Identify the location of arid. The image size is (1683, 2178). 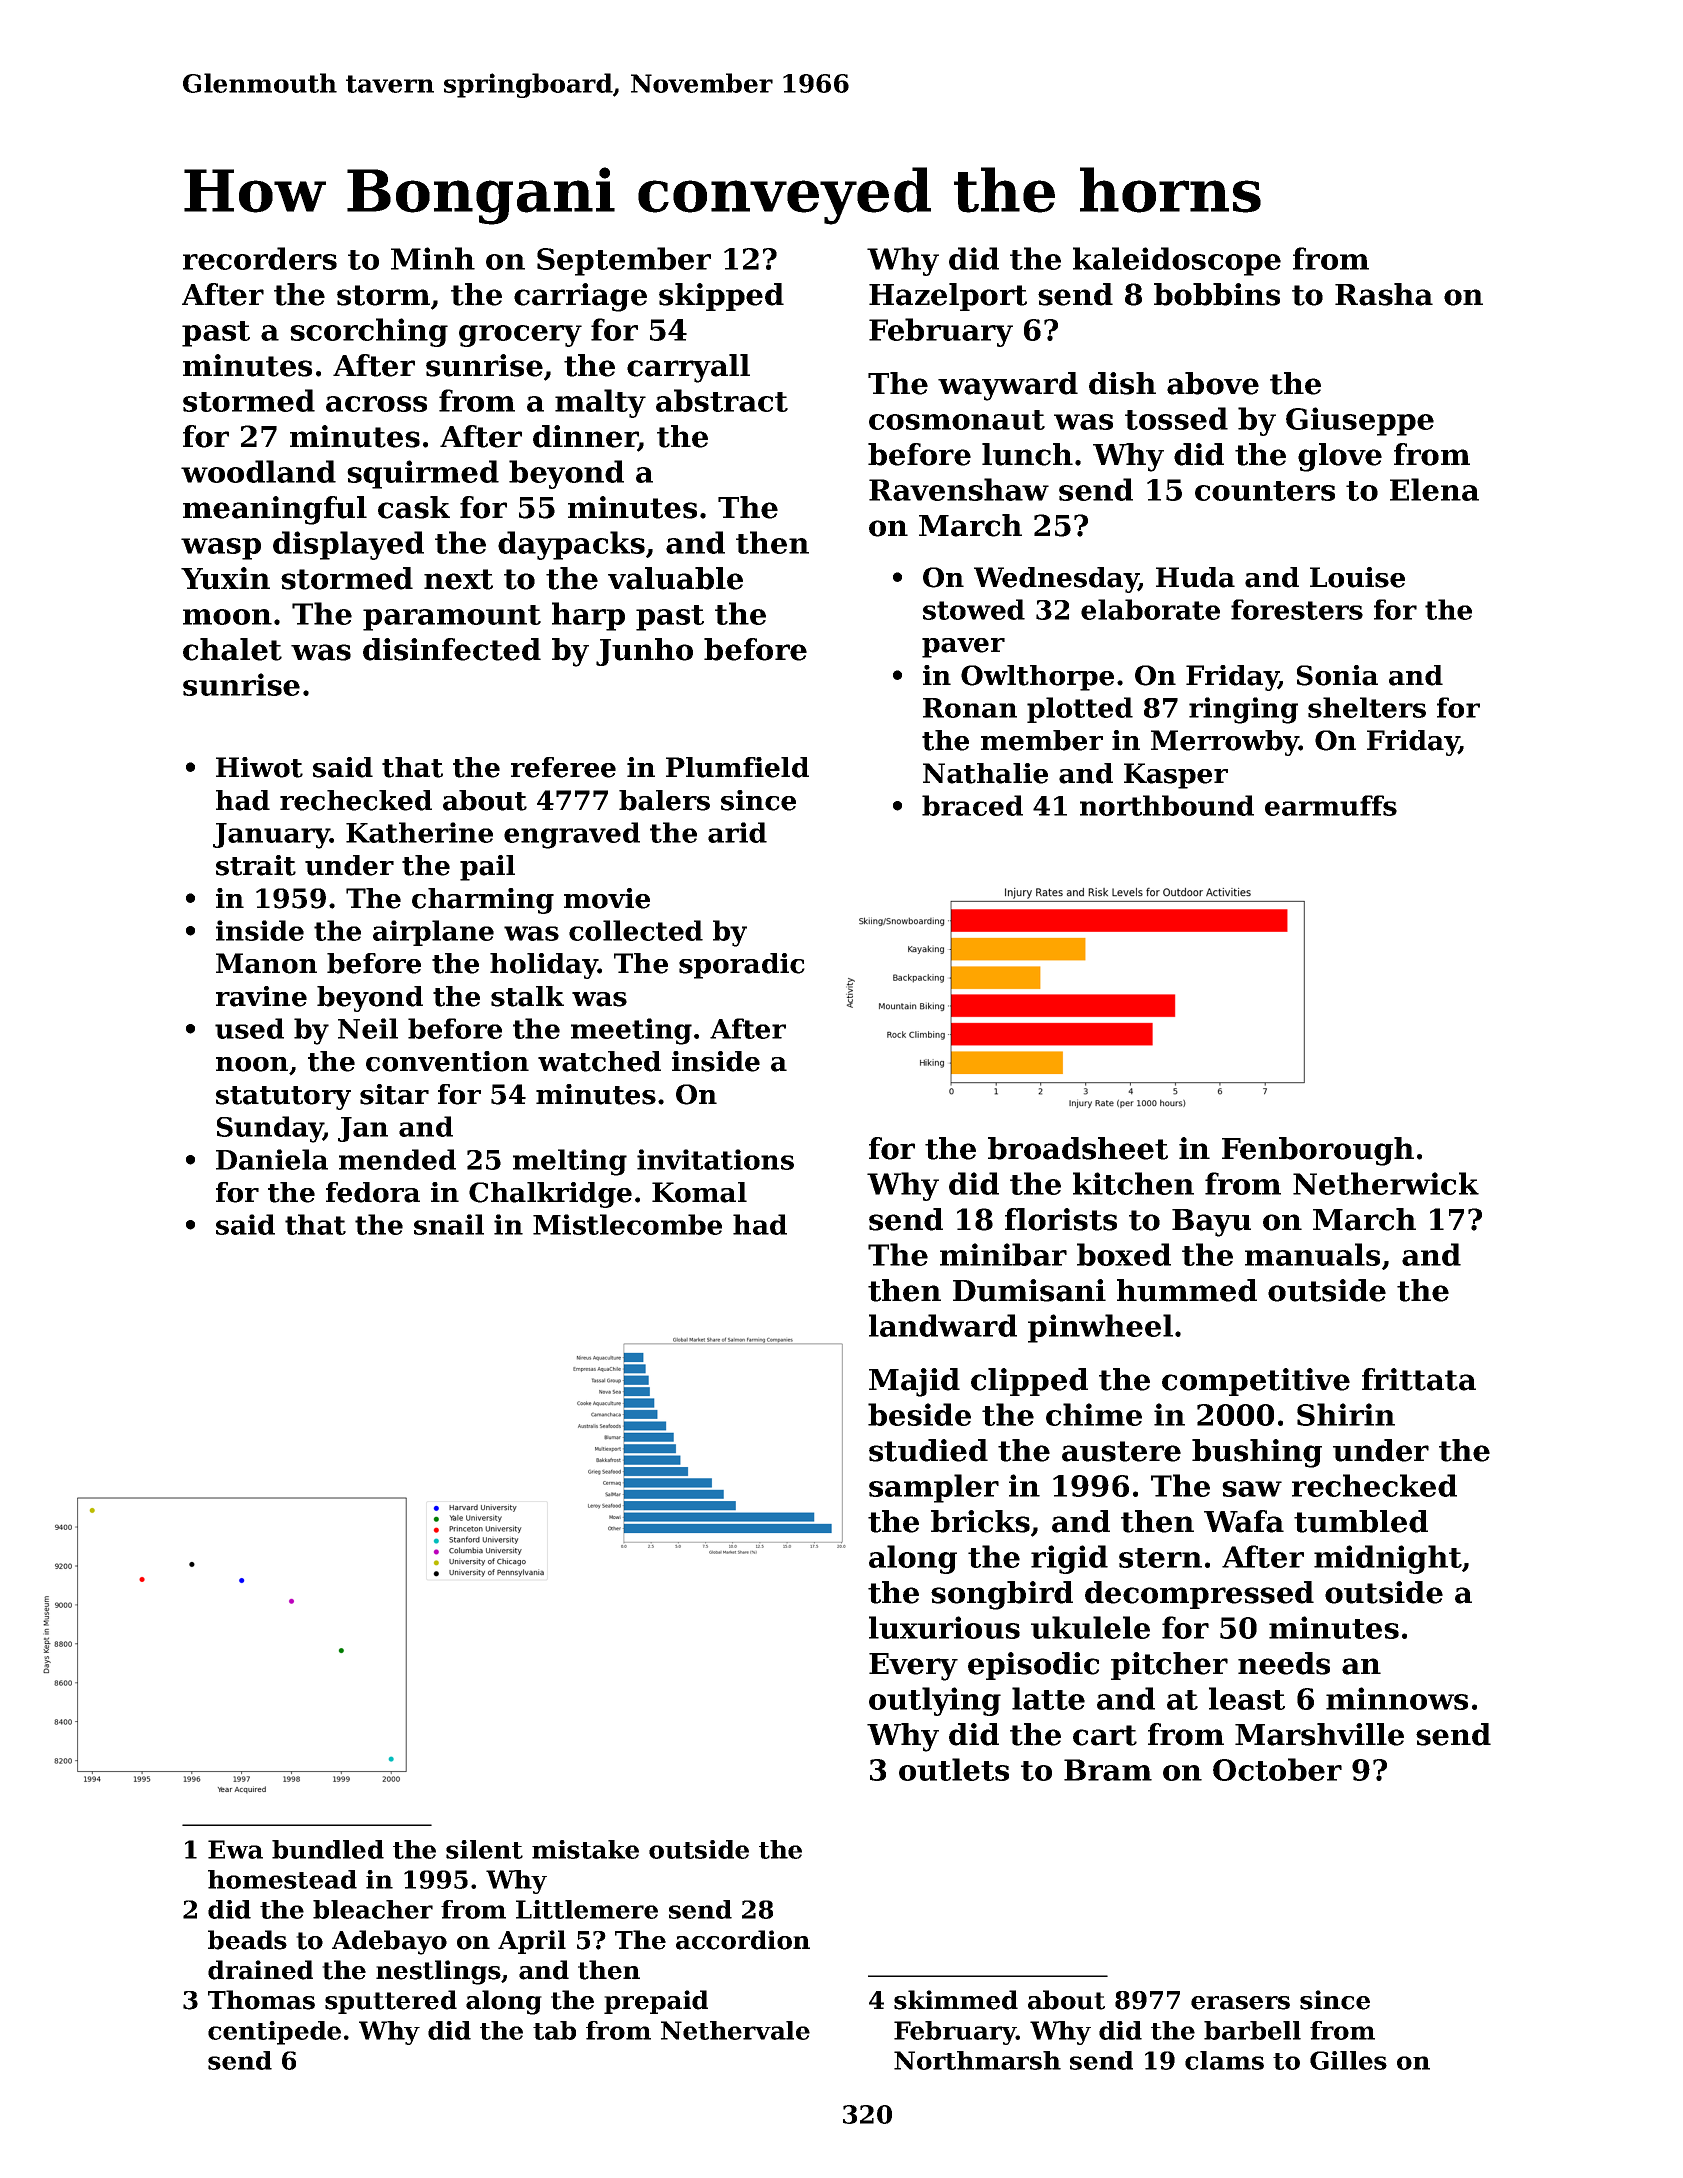
(737, 832).
